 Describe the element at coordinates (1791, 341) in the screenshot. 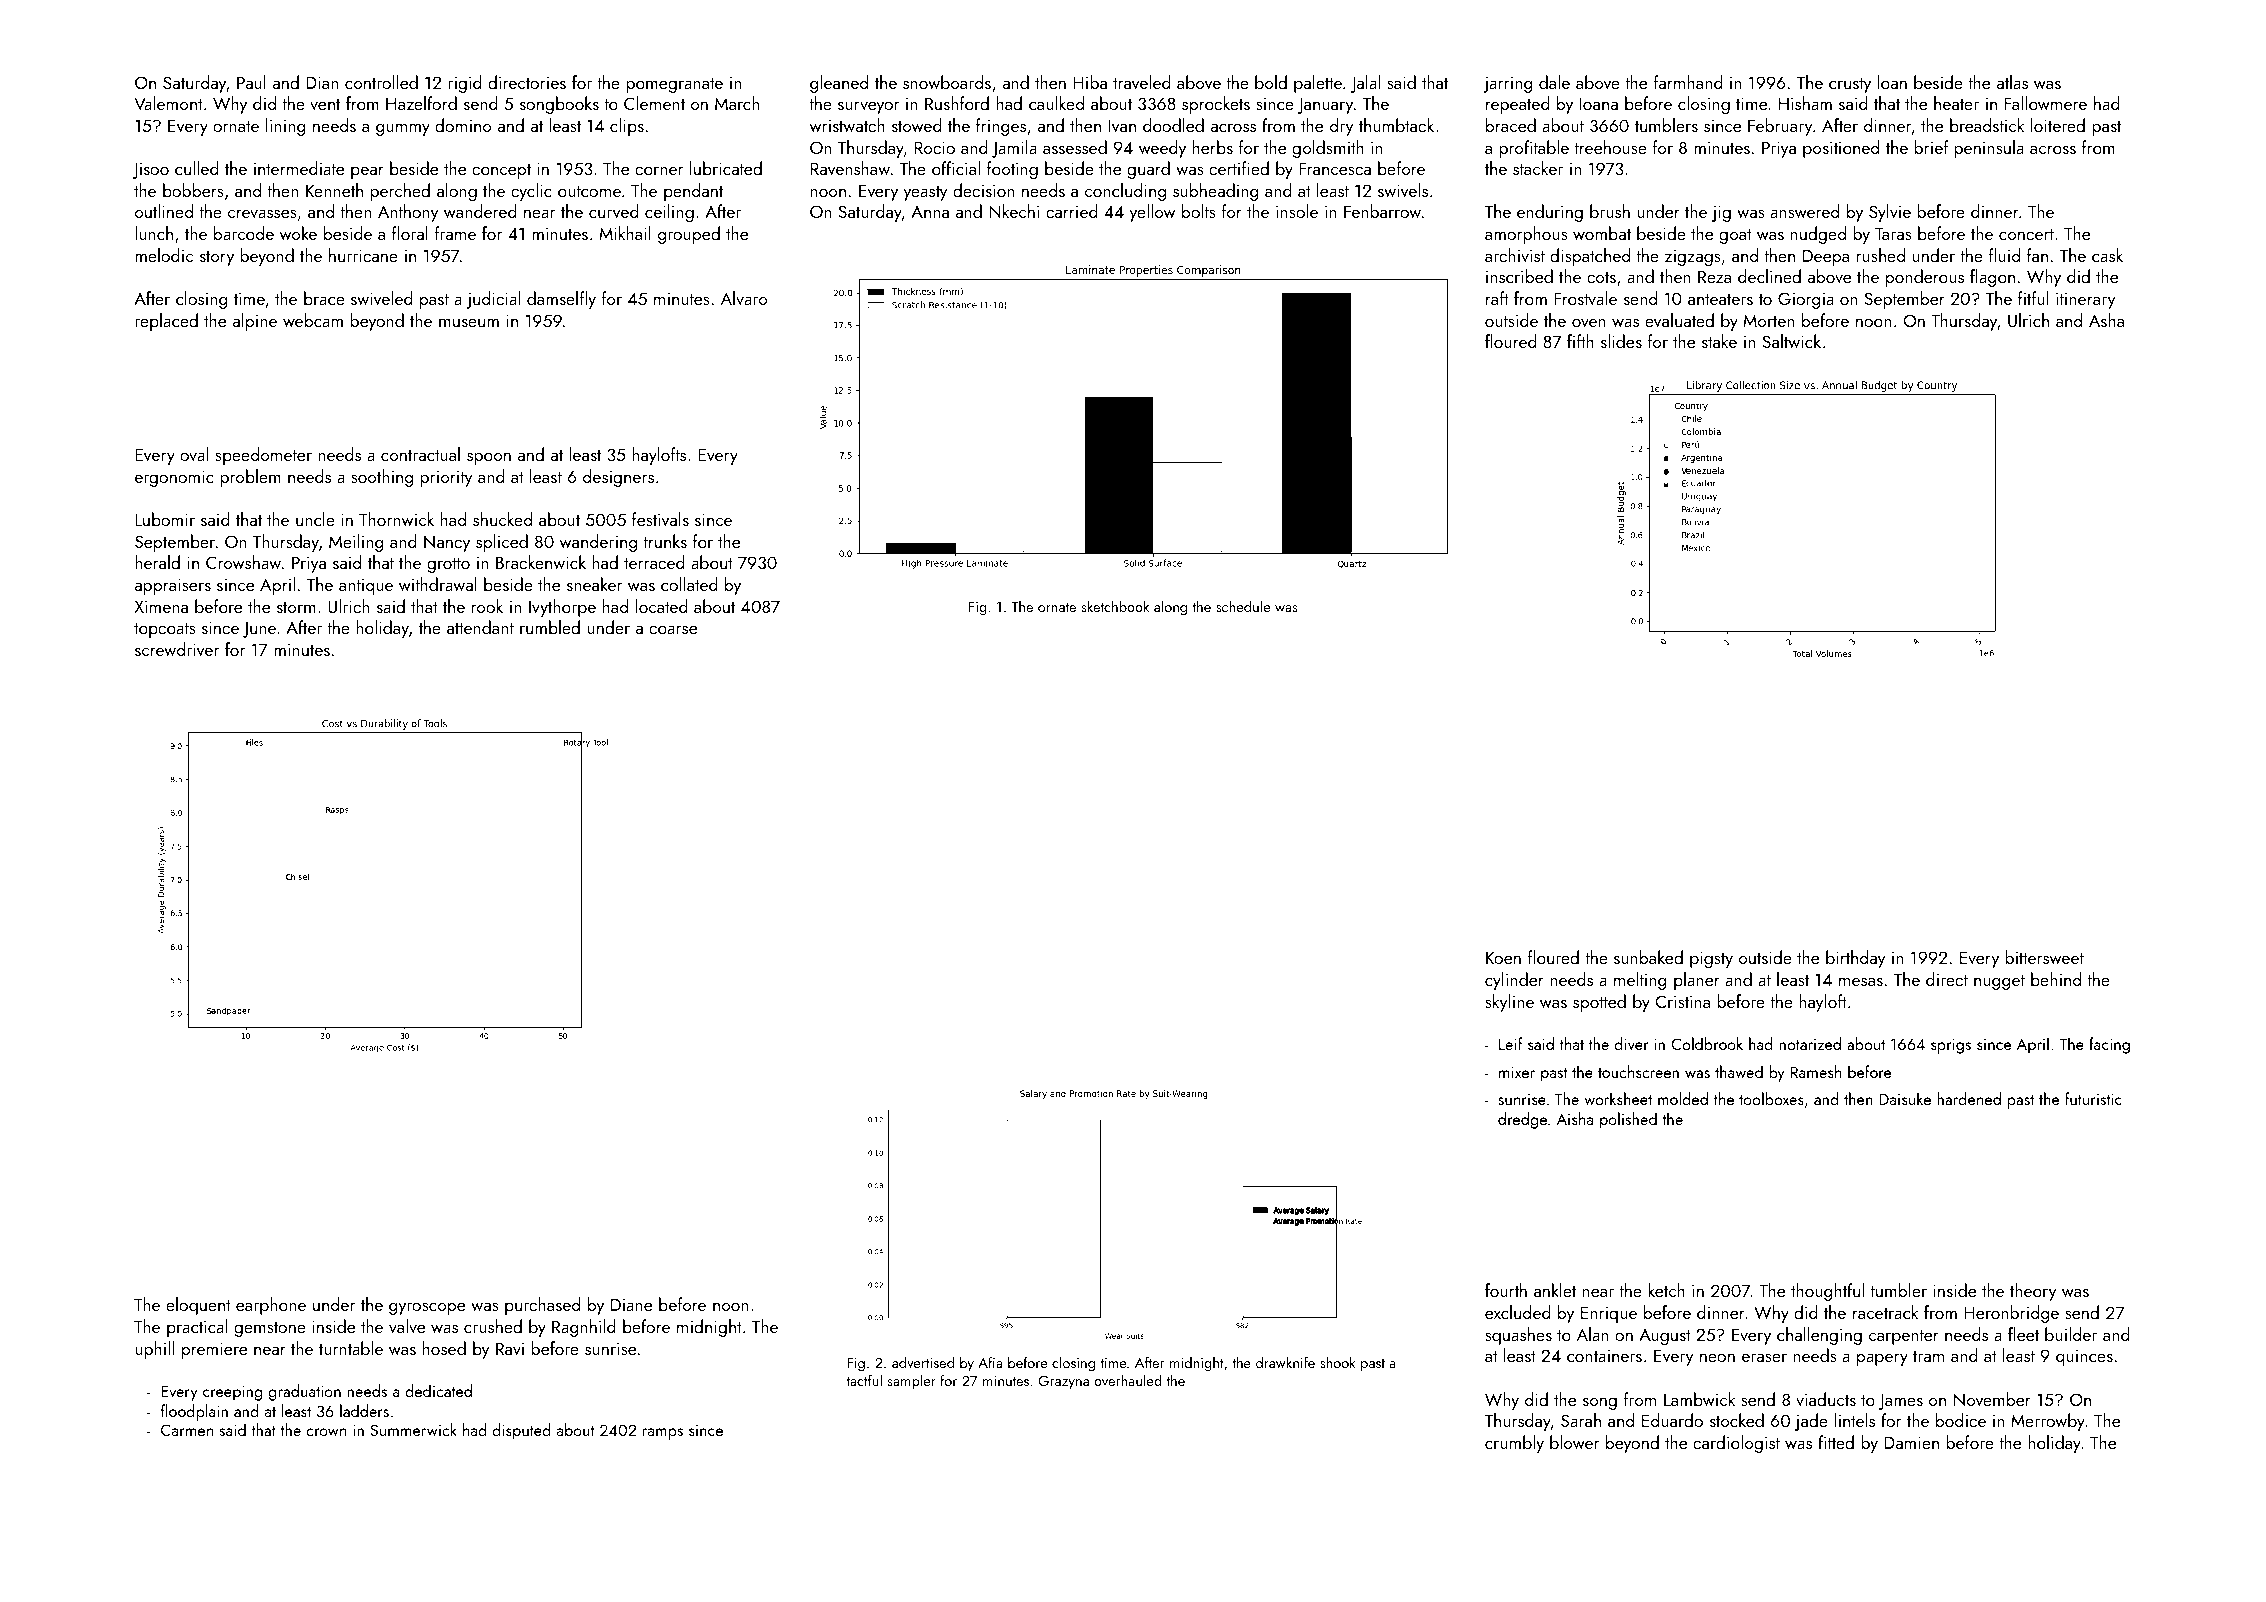

I see `Saltwick` at that location.
